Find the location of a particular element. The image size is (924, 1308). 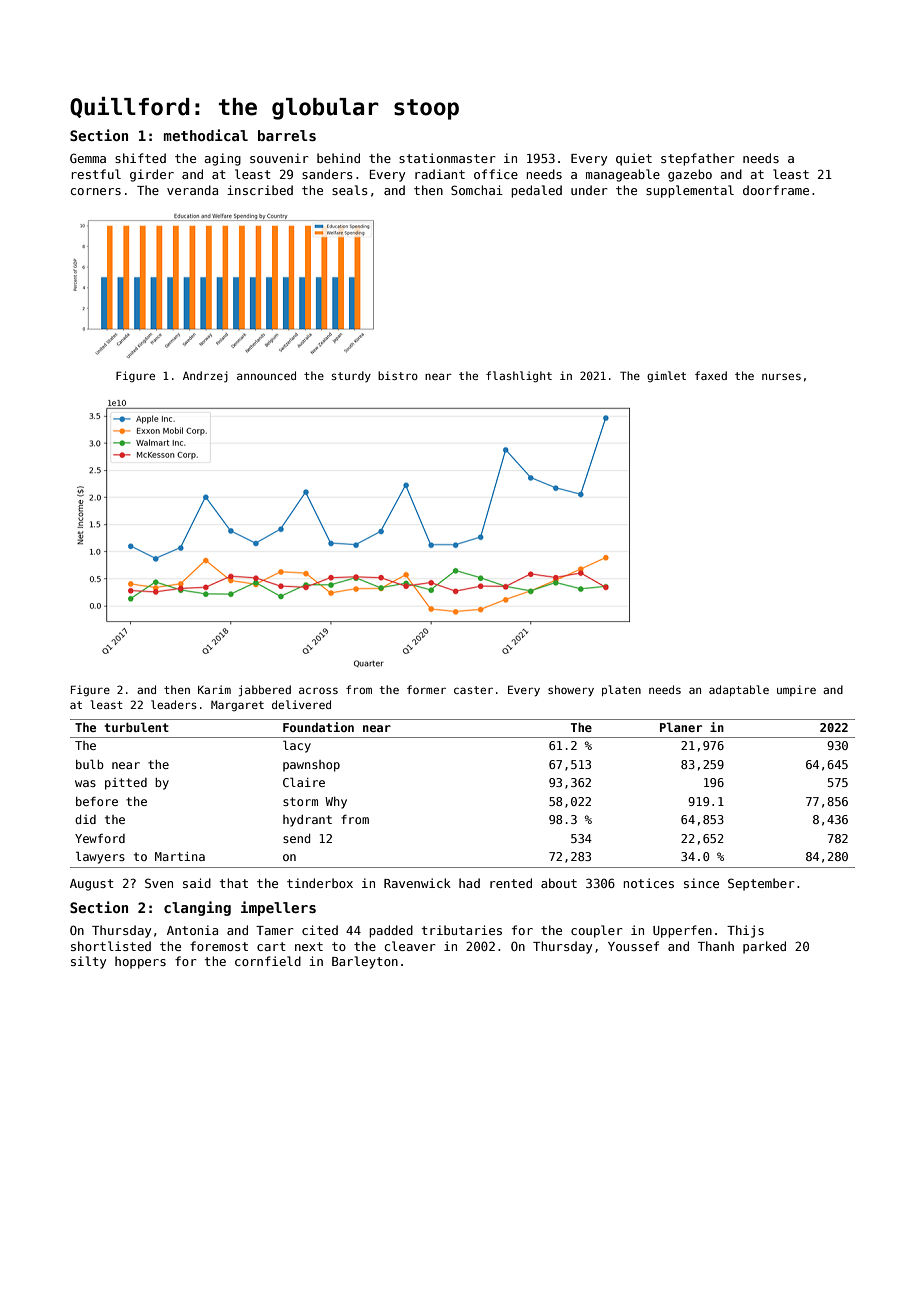

about is located at coordinates (559, 883).
